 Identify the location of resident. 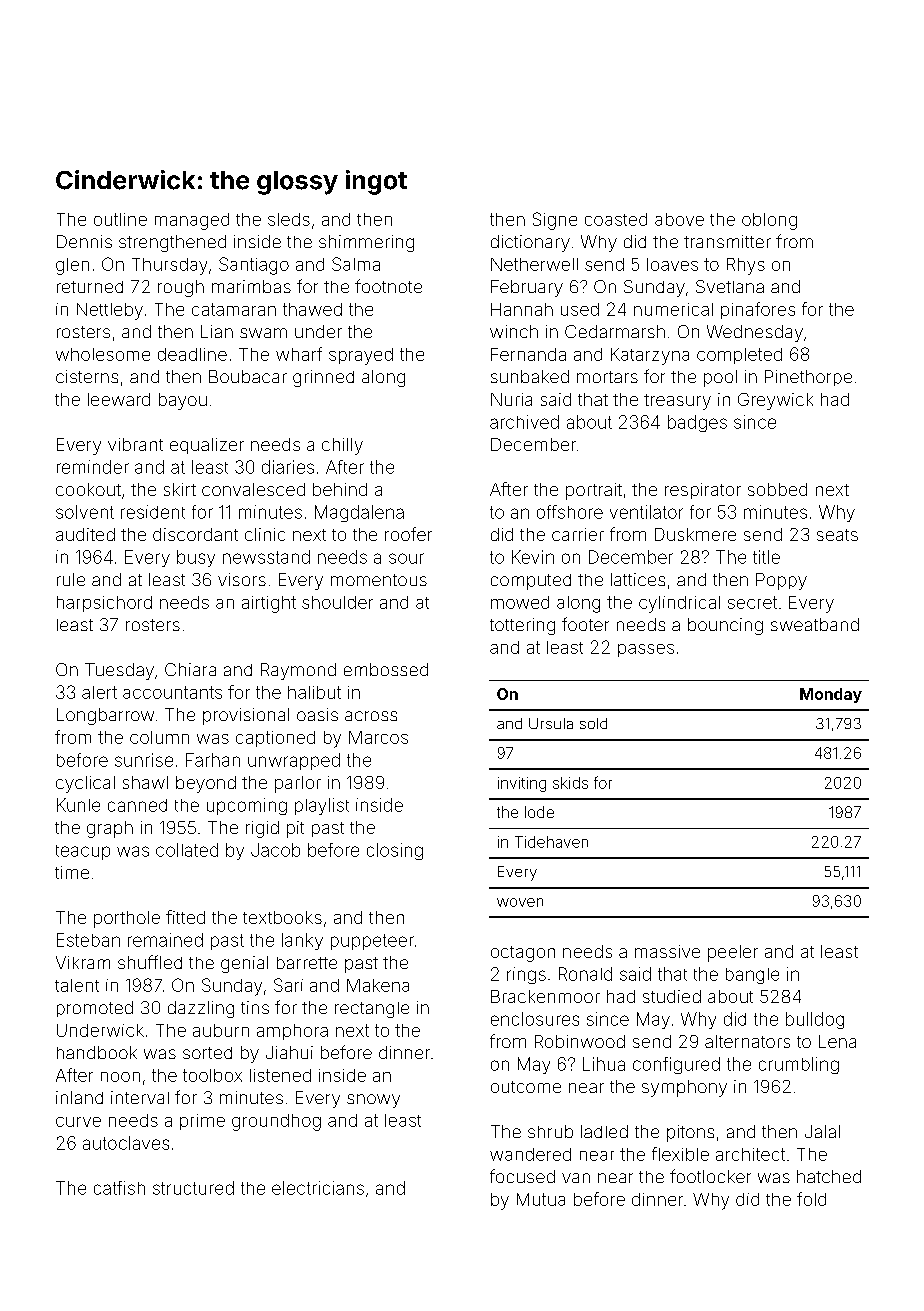
(153, 512).
